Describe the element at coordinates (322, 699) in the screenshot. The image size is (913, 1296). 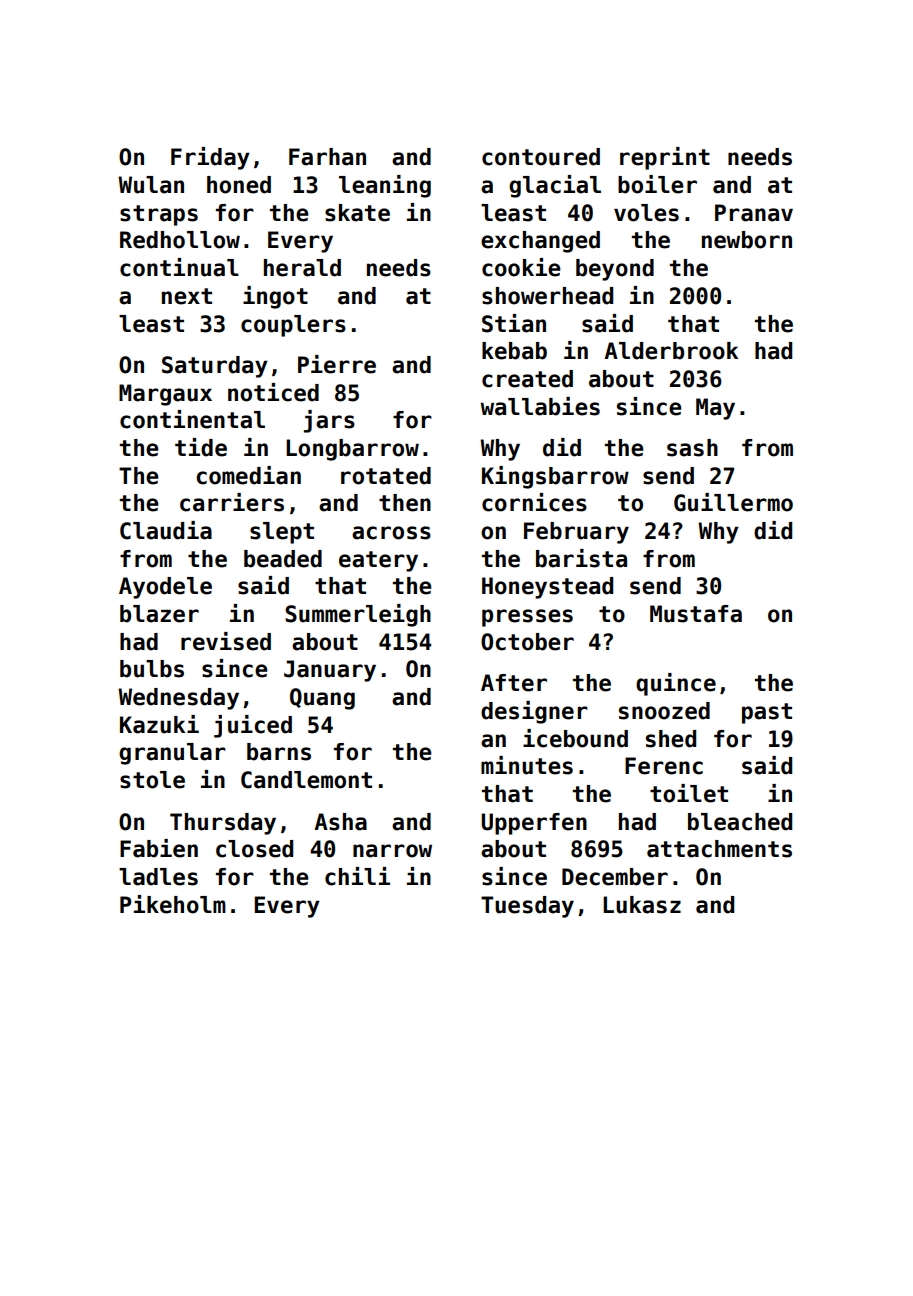
I see `Quang` at that location.
